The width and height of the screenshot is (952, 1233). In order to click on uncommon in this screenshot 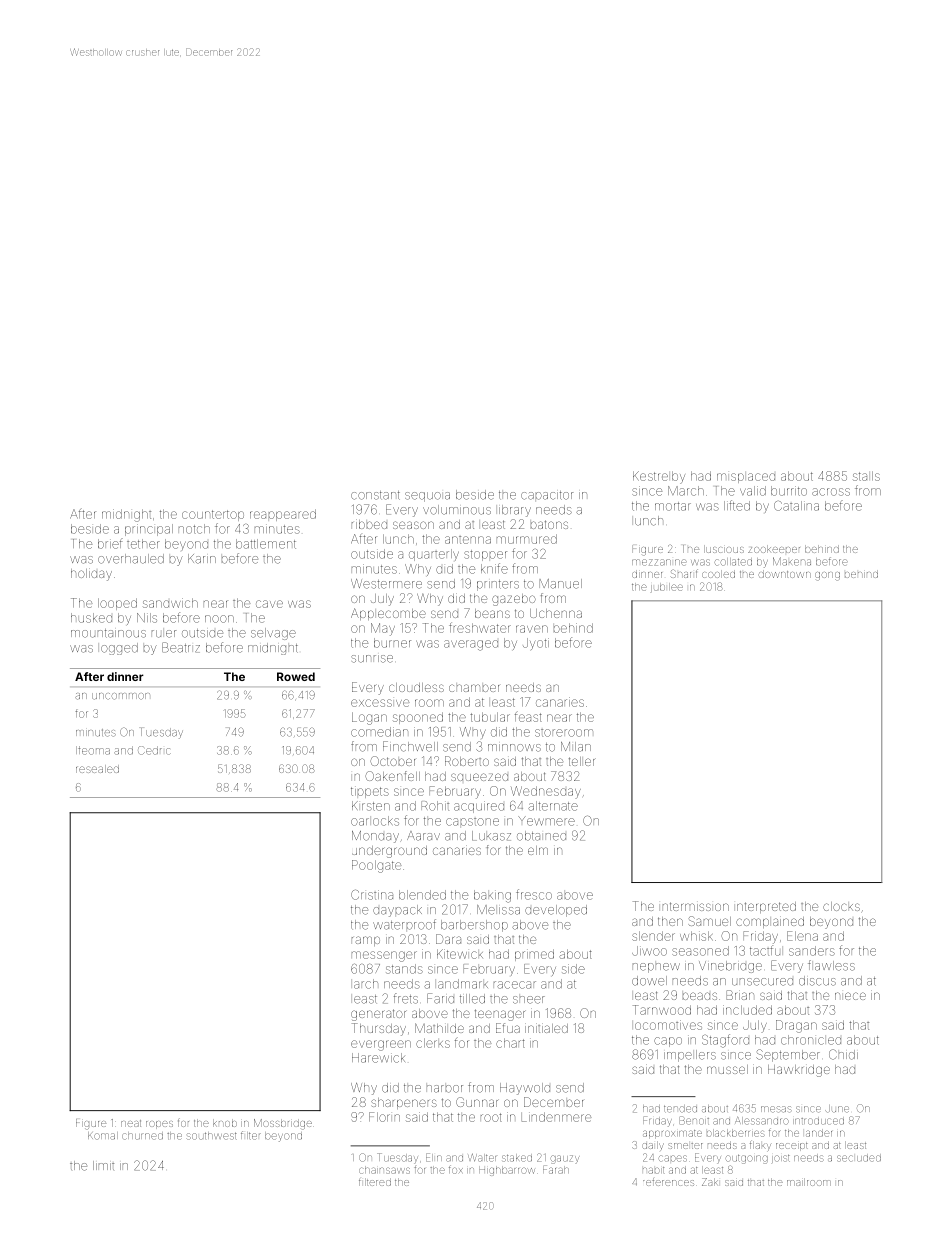, I will do `click(121, 696)`.
